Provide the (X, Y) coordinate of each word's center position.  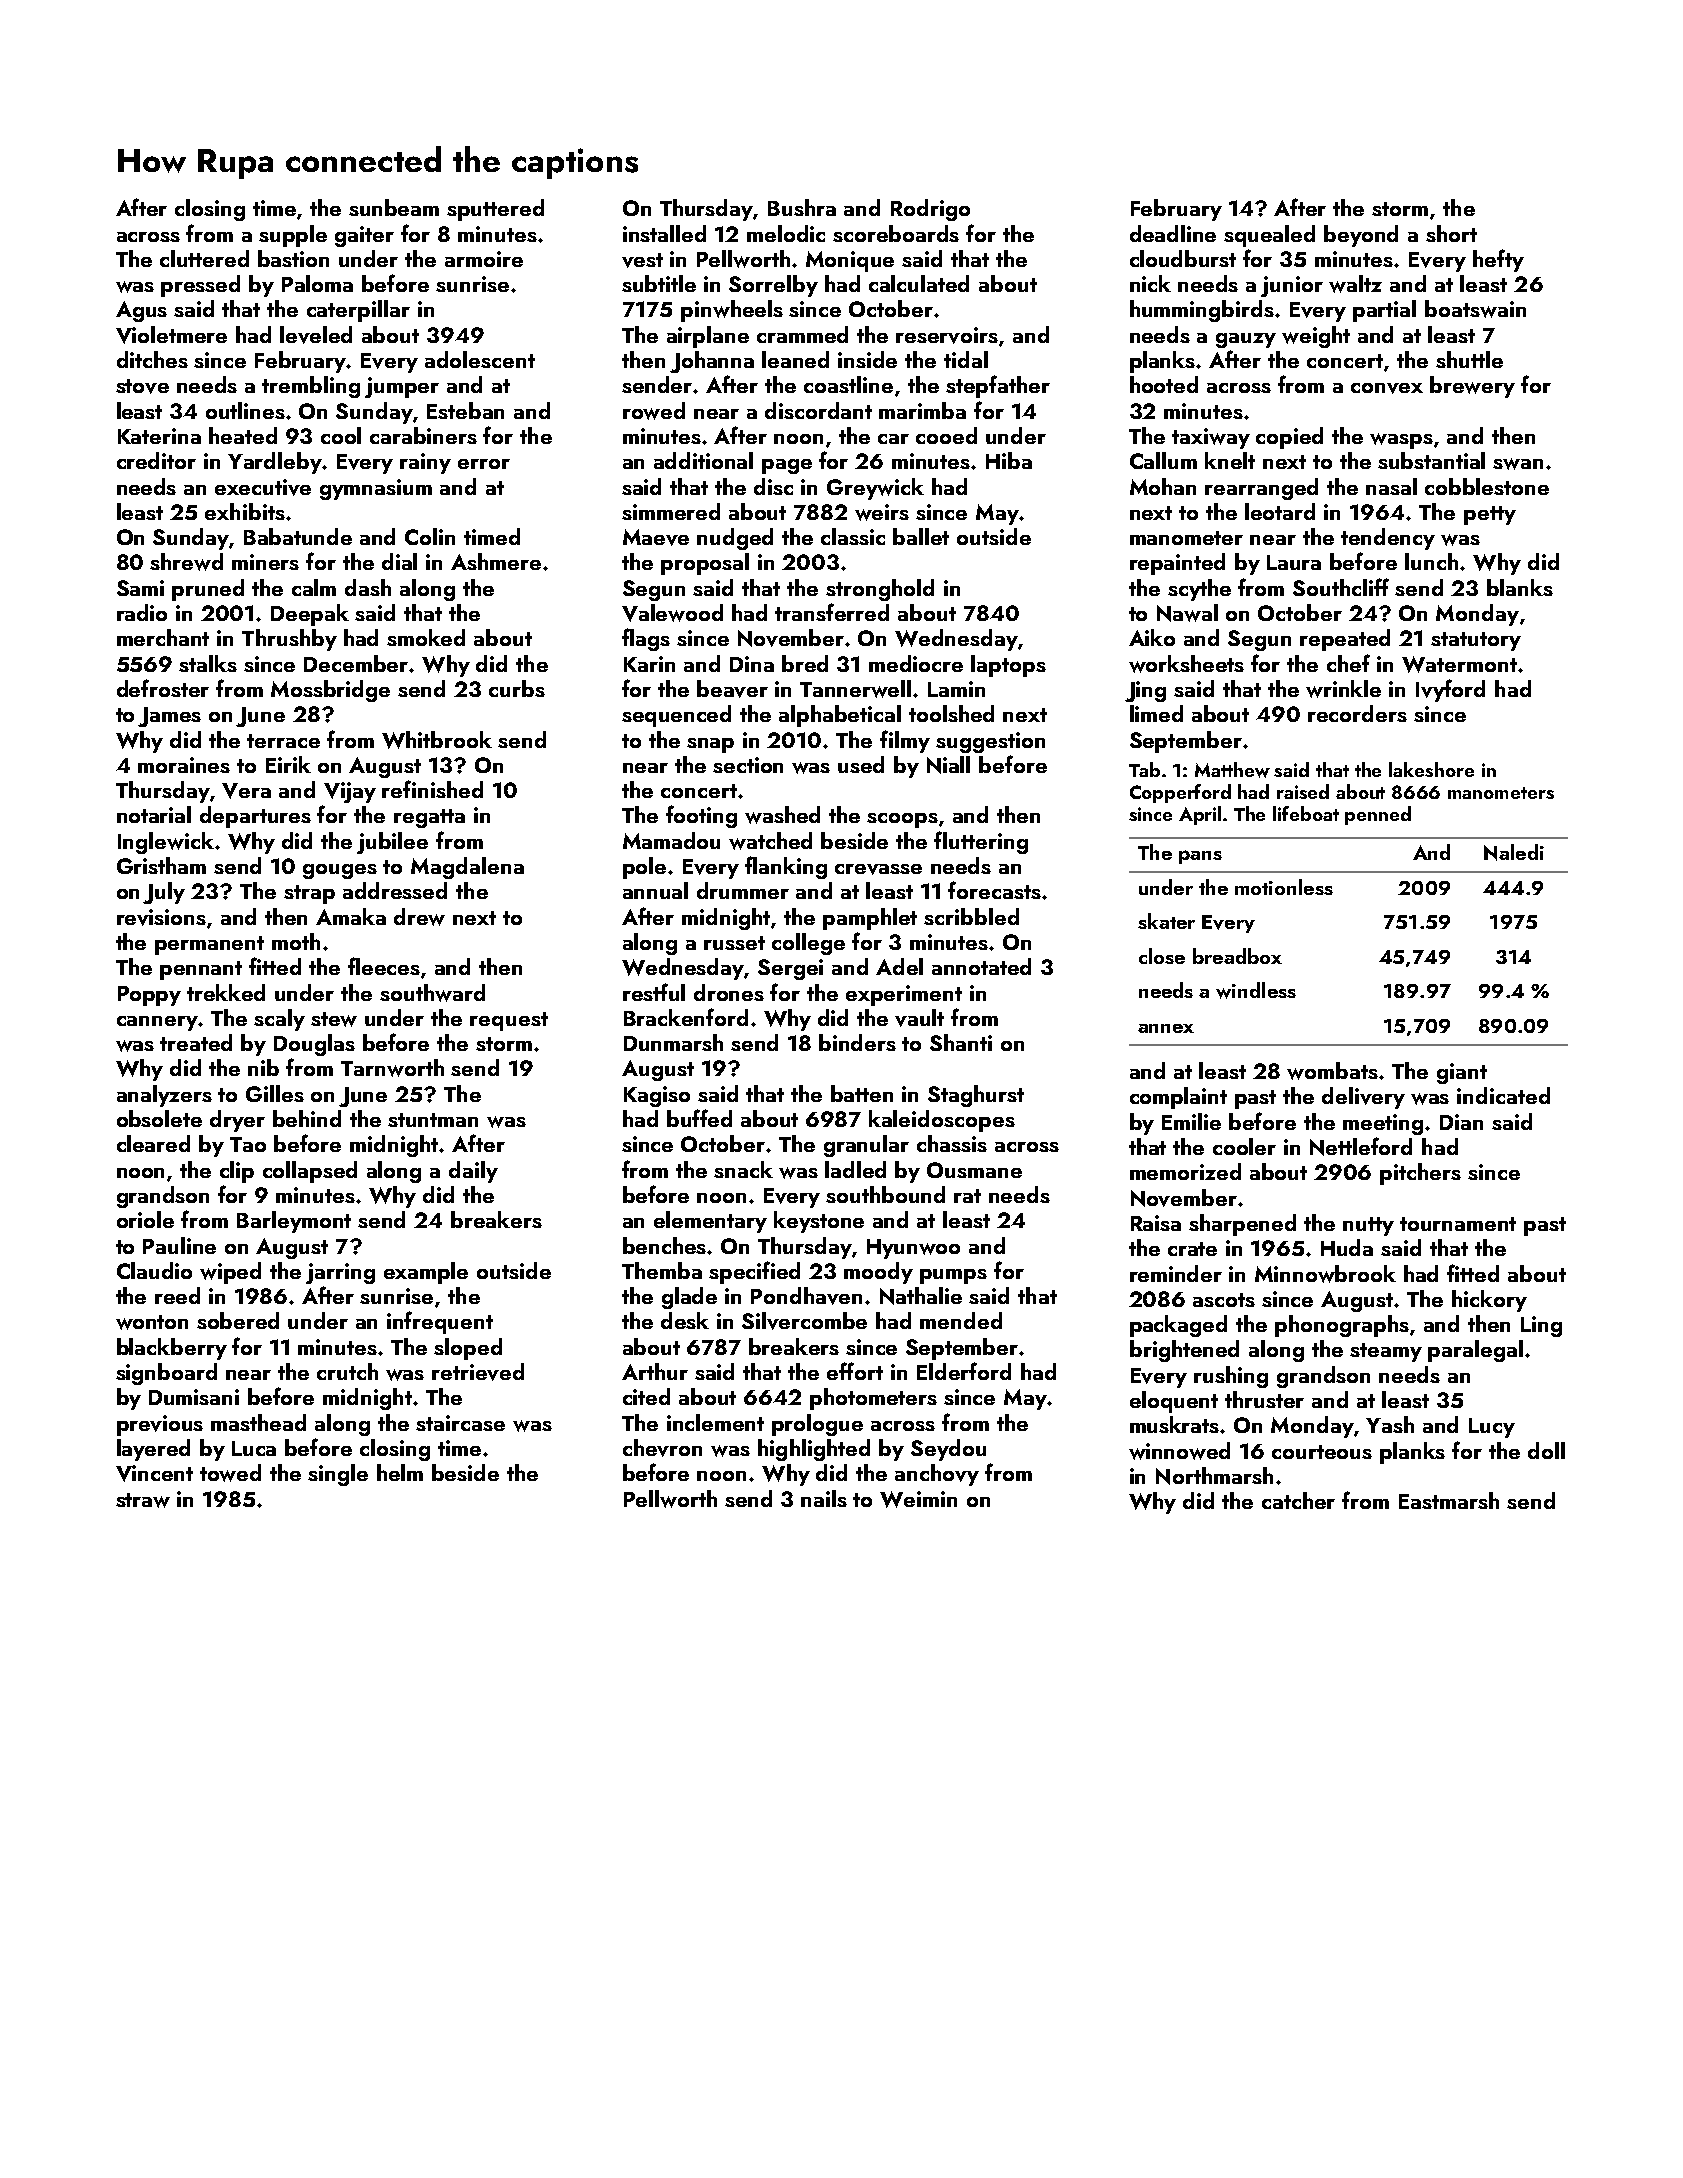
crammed (802, 334)
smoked (426, 637)
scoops (902, 820)
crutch (347, 1371)
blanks (1520, 587)
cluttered (204, 258)
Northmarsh (1214, 1476)
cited (646, 1396)
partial (1384, 311)
